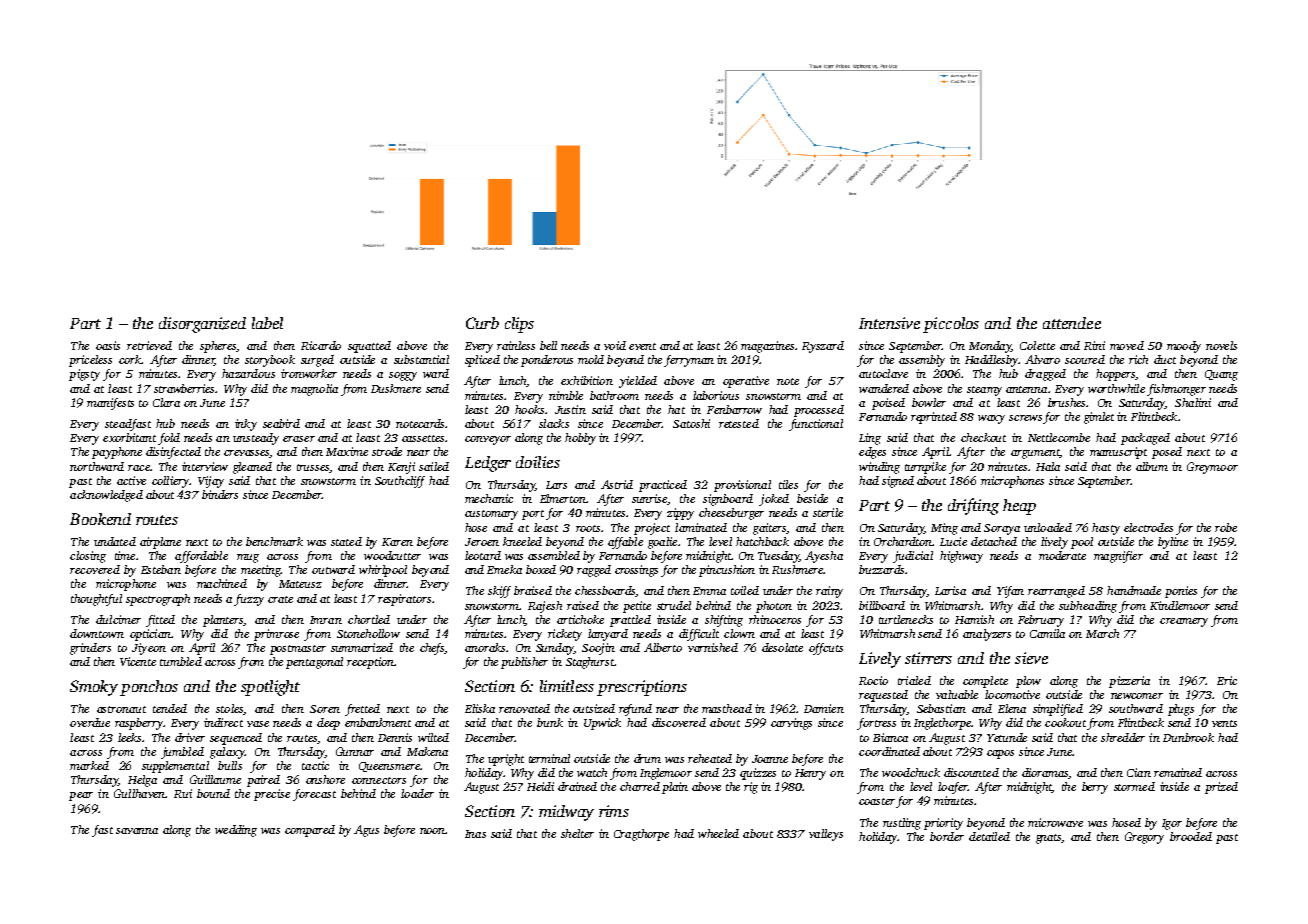 The width and height of the screenshot is (1308, 924). What do you see at coordinates (202, 325) in the screenshot?
I see `disorganized` at bounding box center [202, 325].
